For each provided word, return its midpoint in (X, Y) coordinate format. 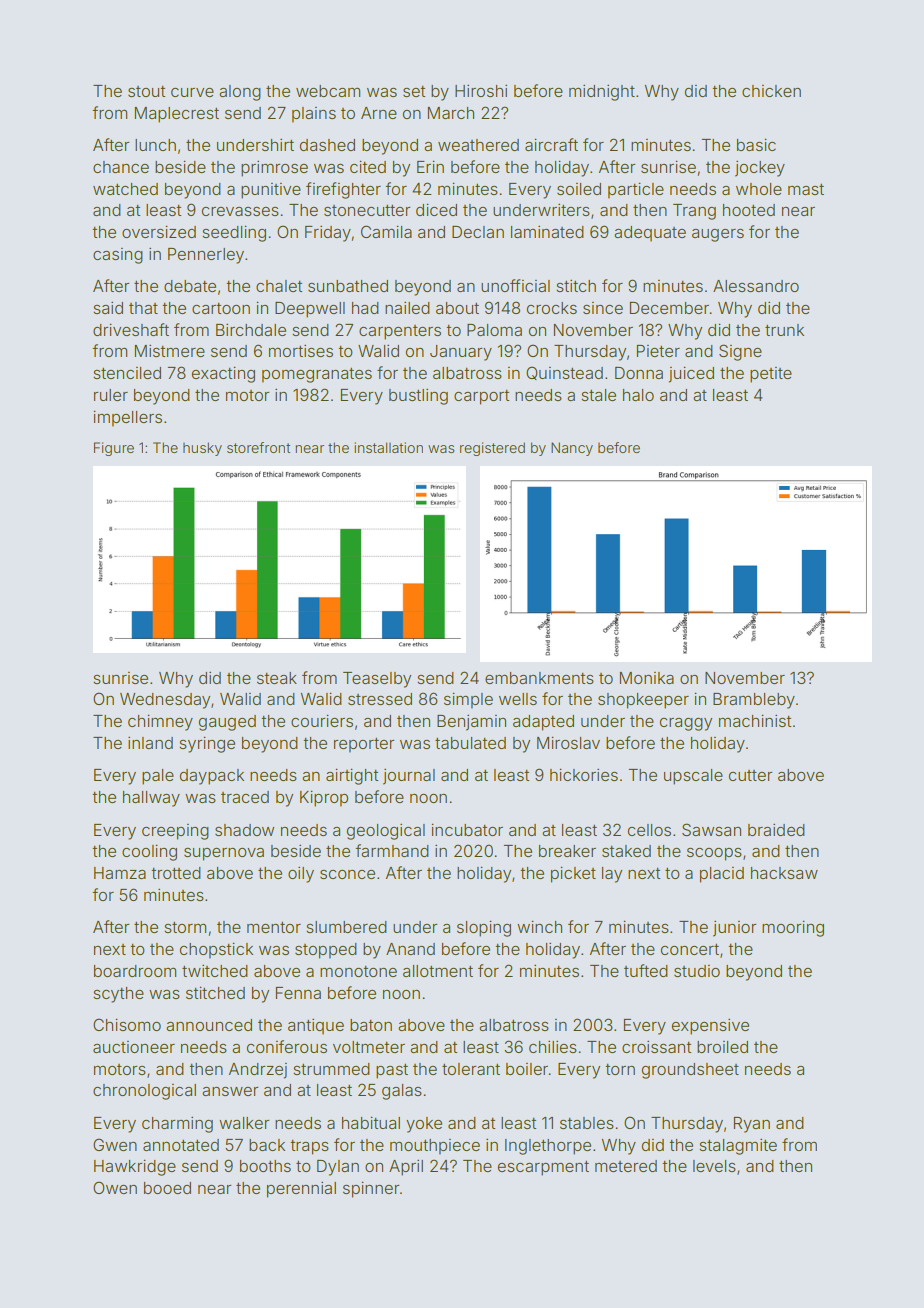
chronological (144, 1092)
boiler (527, 1069)
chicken (771, 91)
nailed (407, 308)
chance (121, 167)
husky (202, 449)
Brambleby (754, 701)
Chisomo (127, 1024)
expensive (710, 1027)
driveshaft (131, 329)
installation (388, 447)
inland (150, 743)
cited (368, 166)
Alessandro (756, 286)
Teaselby (377, 680)
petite (771, 375)
